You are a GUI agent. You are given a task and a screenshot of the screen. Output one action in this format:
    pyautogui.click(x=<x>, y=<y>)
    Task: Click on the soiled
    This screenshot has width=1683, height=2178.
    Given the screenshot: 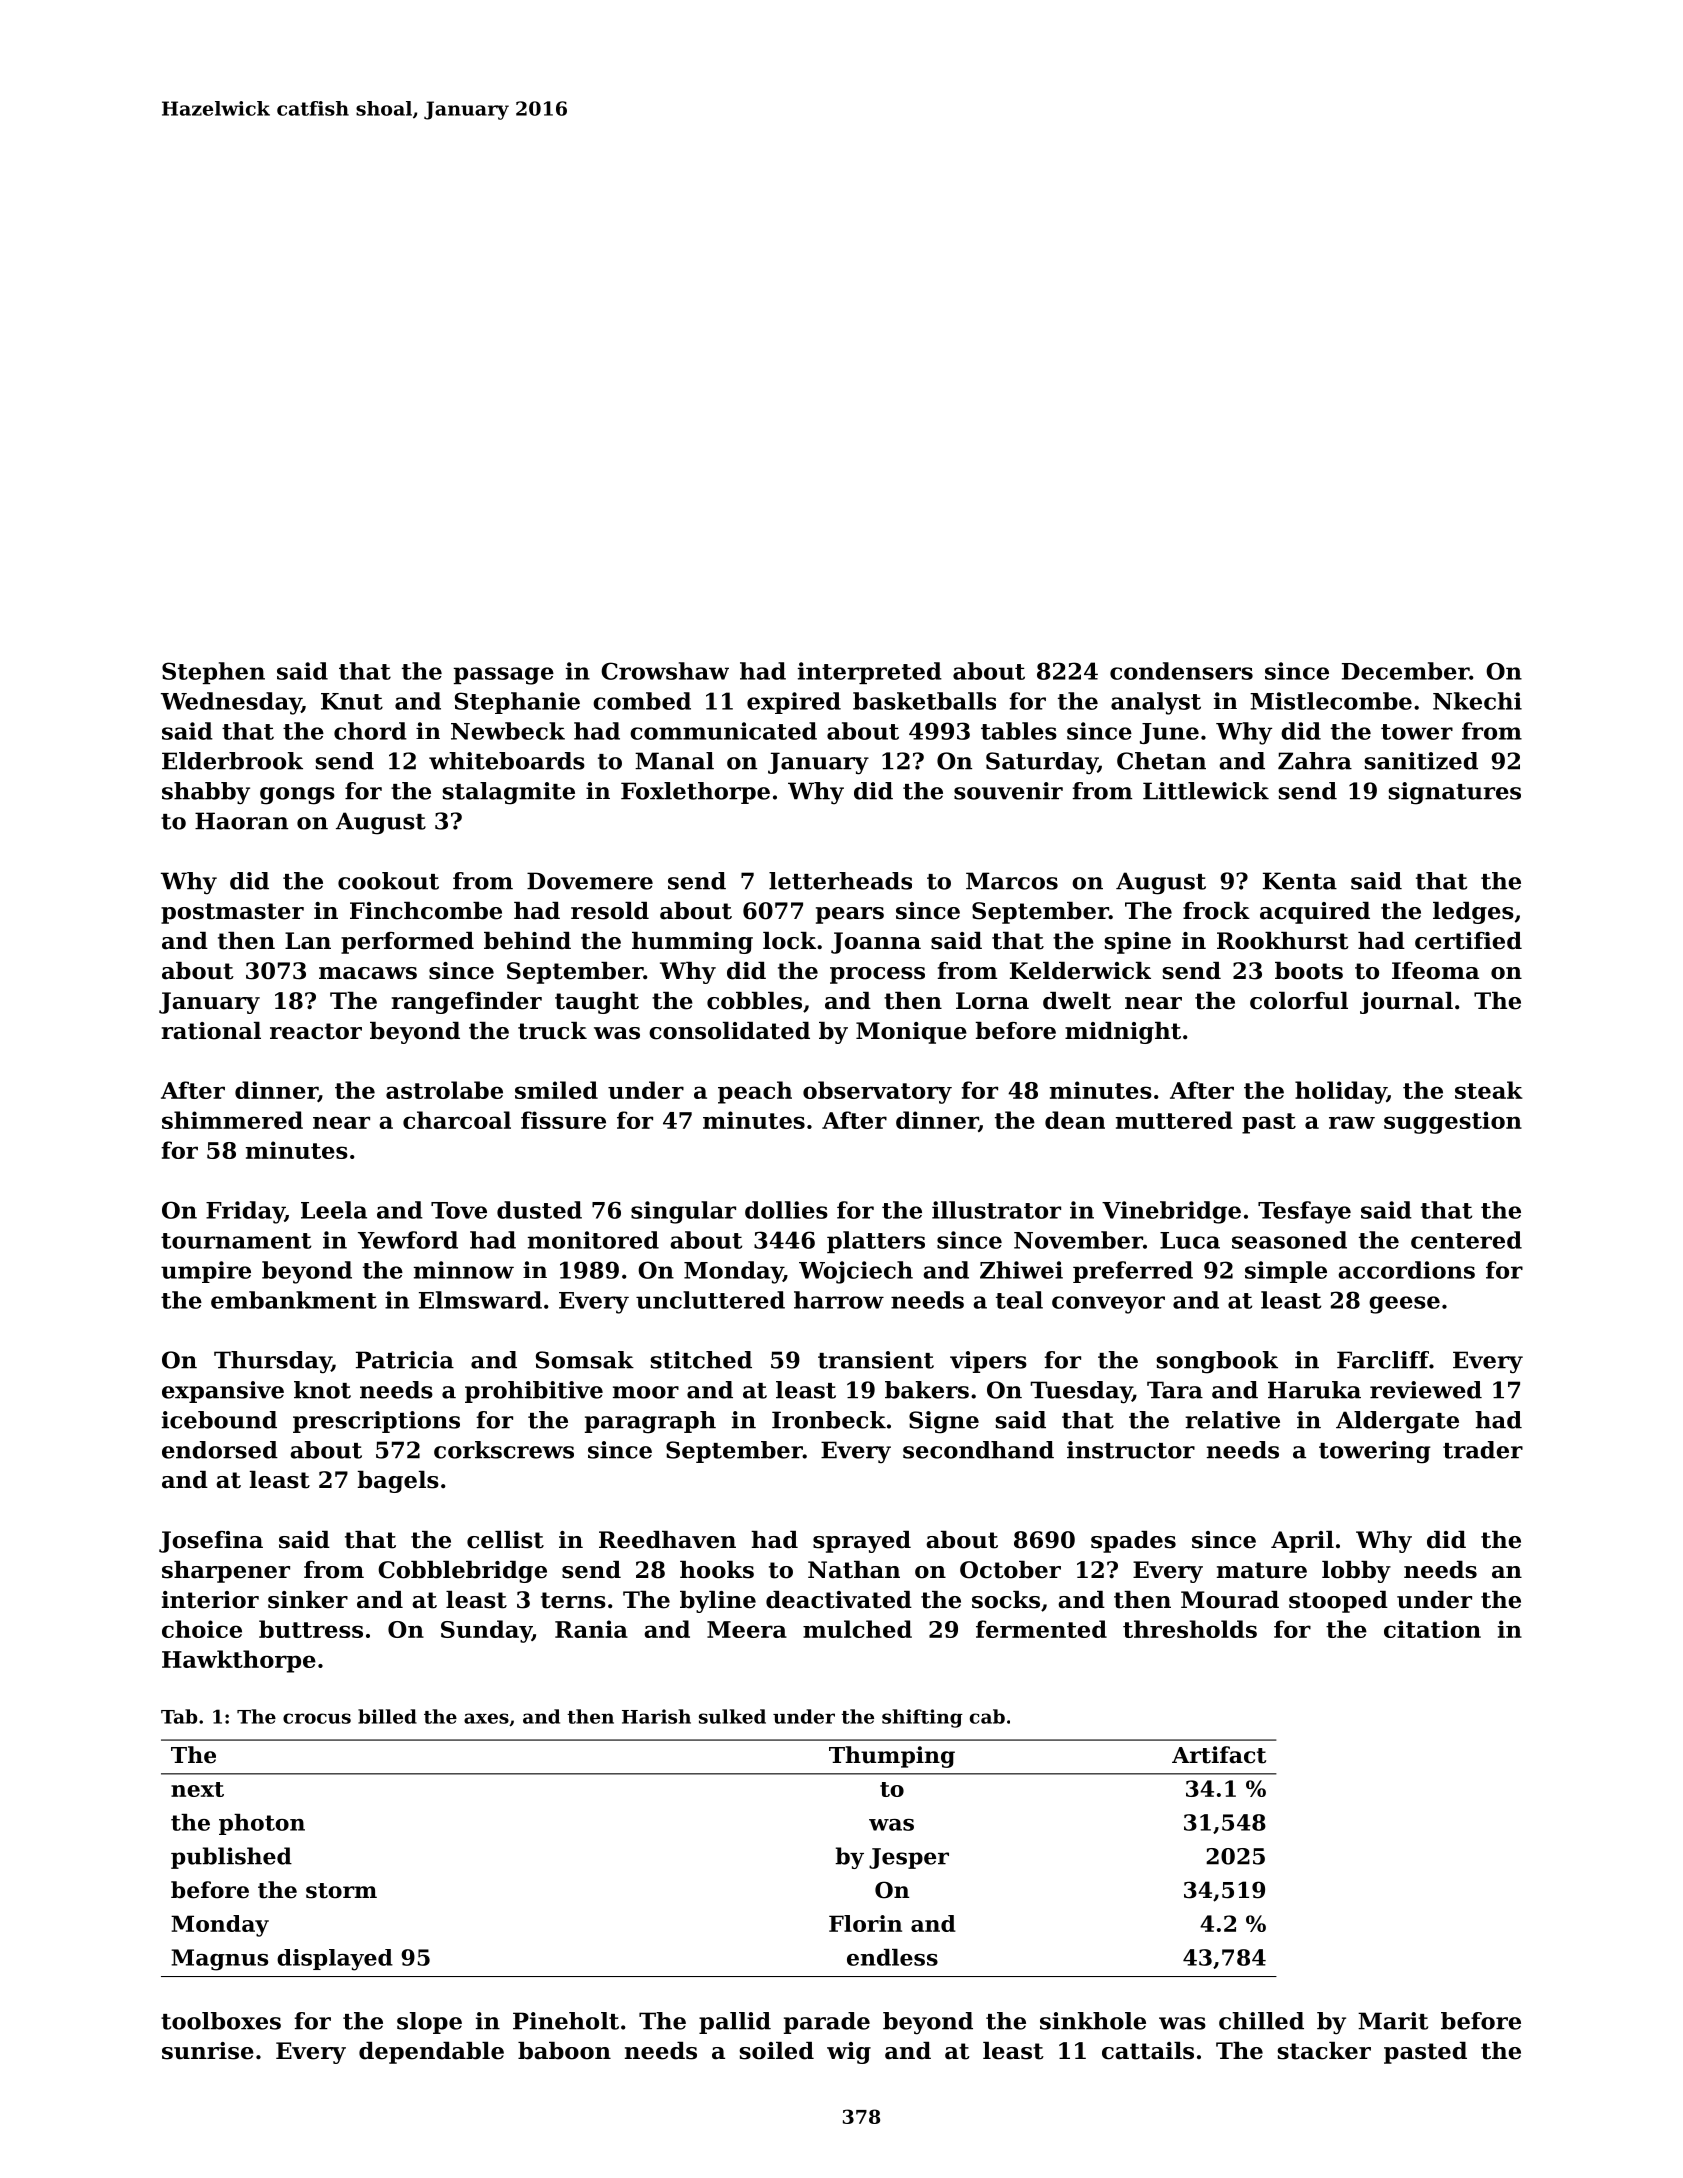 What is the action you would take?
    pyautogui.click(x=776, y=2051)
